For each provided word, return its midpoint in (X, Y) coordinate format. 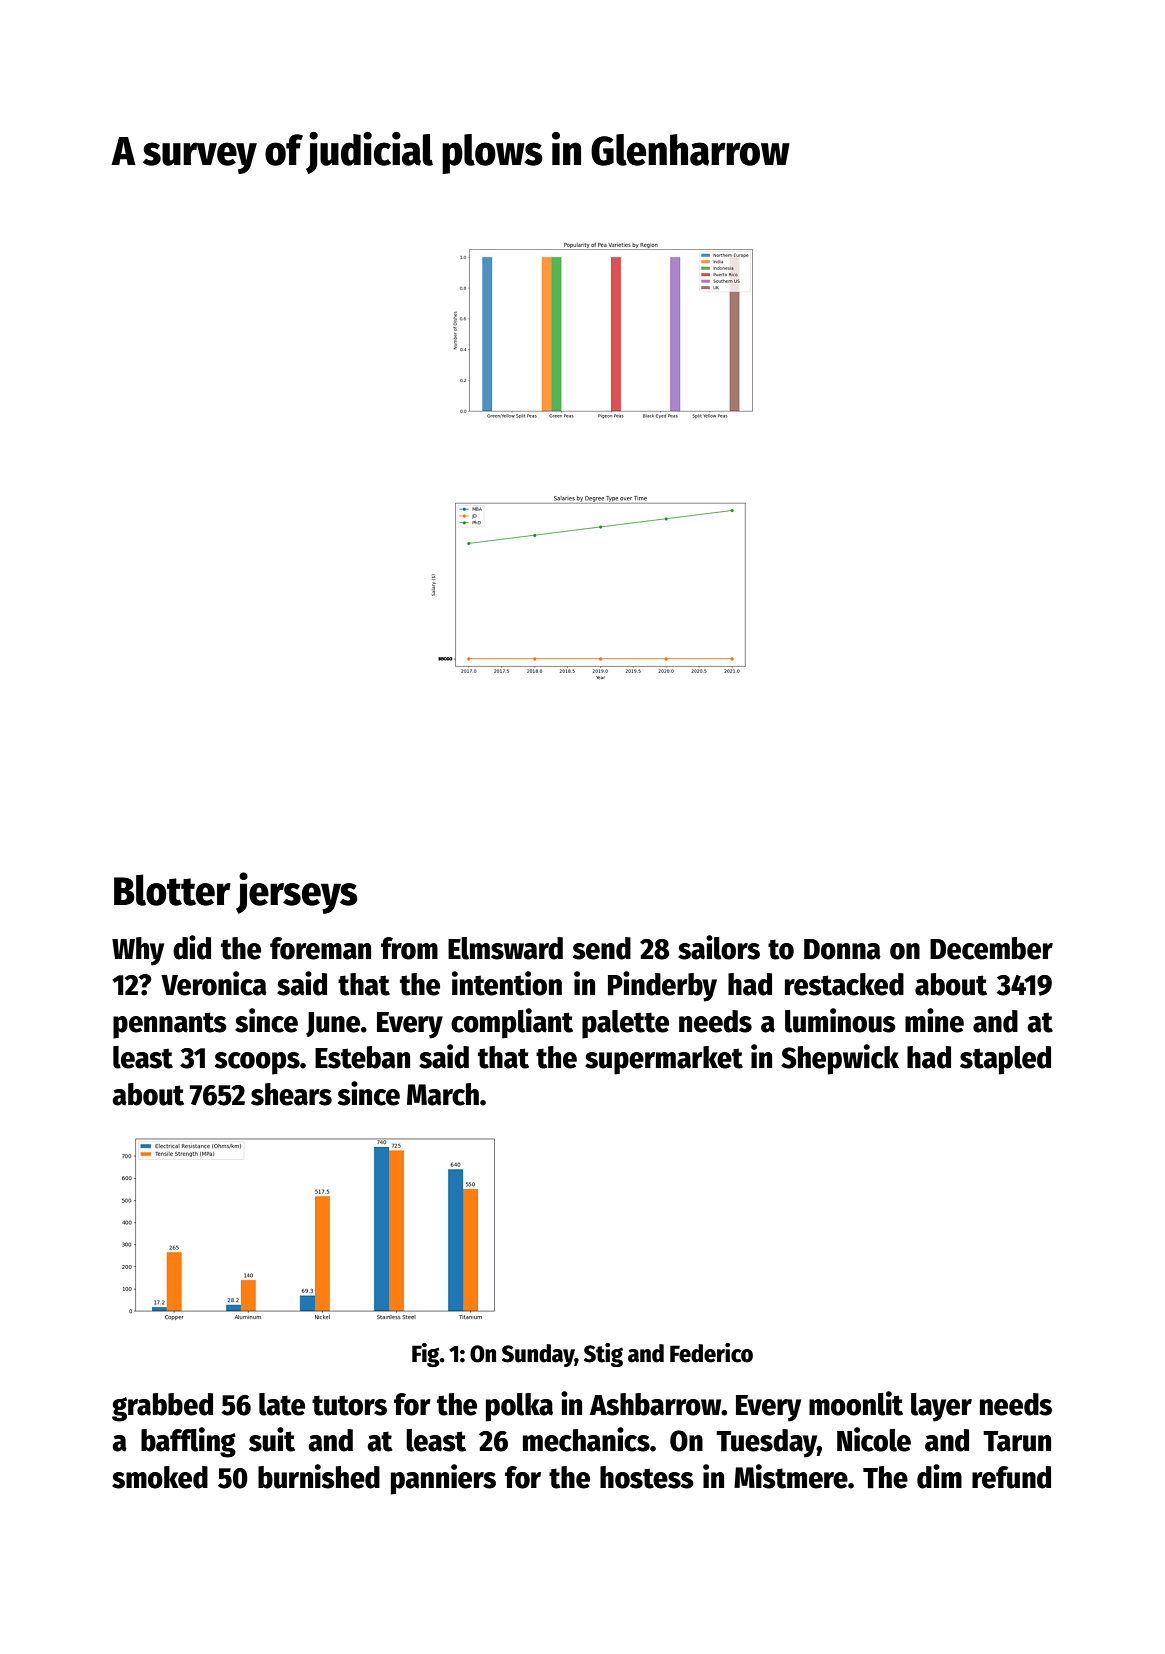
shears (291, 1094)
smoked (160, 1477)
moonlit (856, 1403)
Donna (842, 949)
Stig (603, 1355)
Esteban (362, 1057)
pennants (170, 1025)
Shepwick (840, 1059)
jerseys (297, 893)
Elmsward (505, 948)
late (282, 1404)
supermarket (664, 1060)
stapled (1005, 1060)
